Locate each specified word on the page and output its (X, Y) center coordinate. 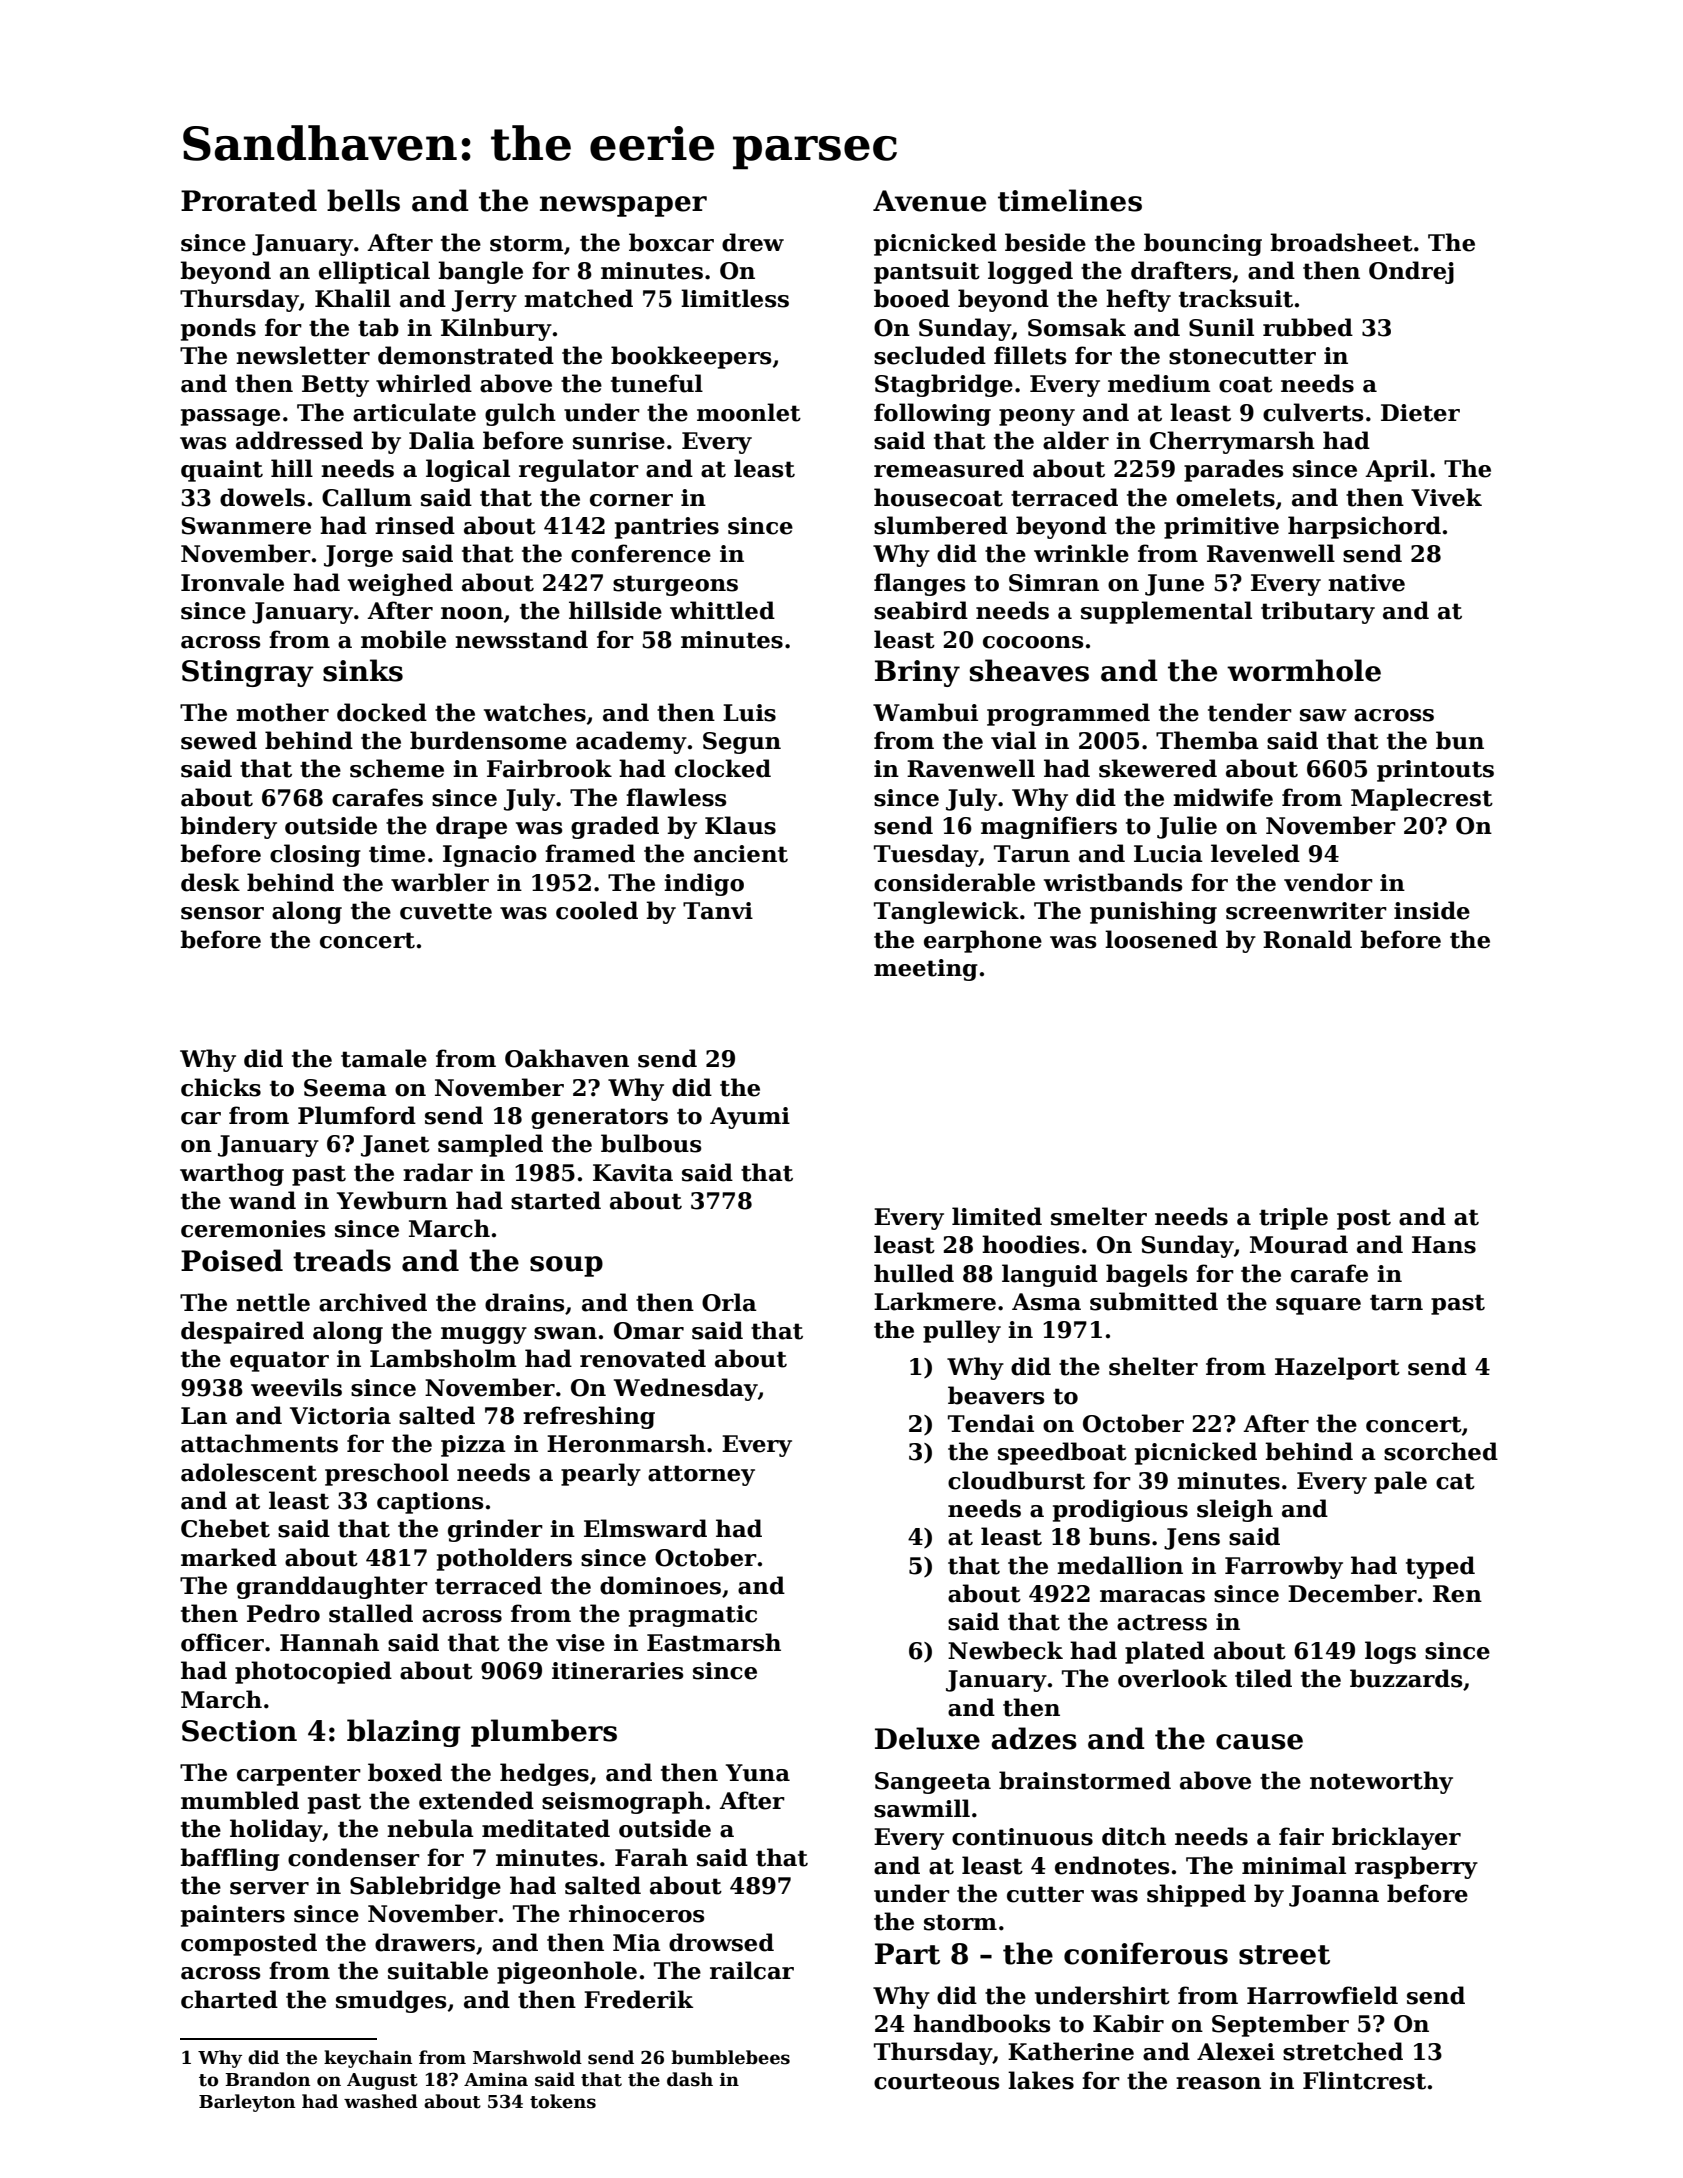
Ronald (1307, 939)
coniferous (1146, 1953)
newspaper (623, 206)
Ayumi (750, 1118)
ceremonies (253, 1229)
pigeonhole (567, 1972)
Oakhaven (567, 1058)
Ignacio (490, 856)
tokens (563, 2101)
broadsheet (1341, 242)
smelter (1099, 1216)
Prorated (249, 200)
